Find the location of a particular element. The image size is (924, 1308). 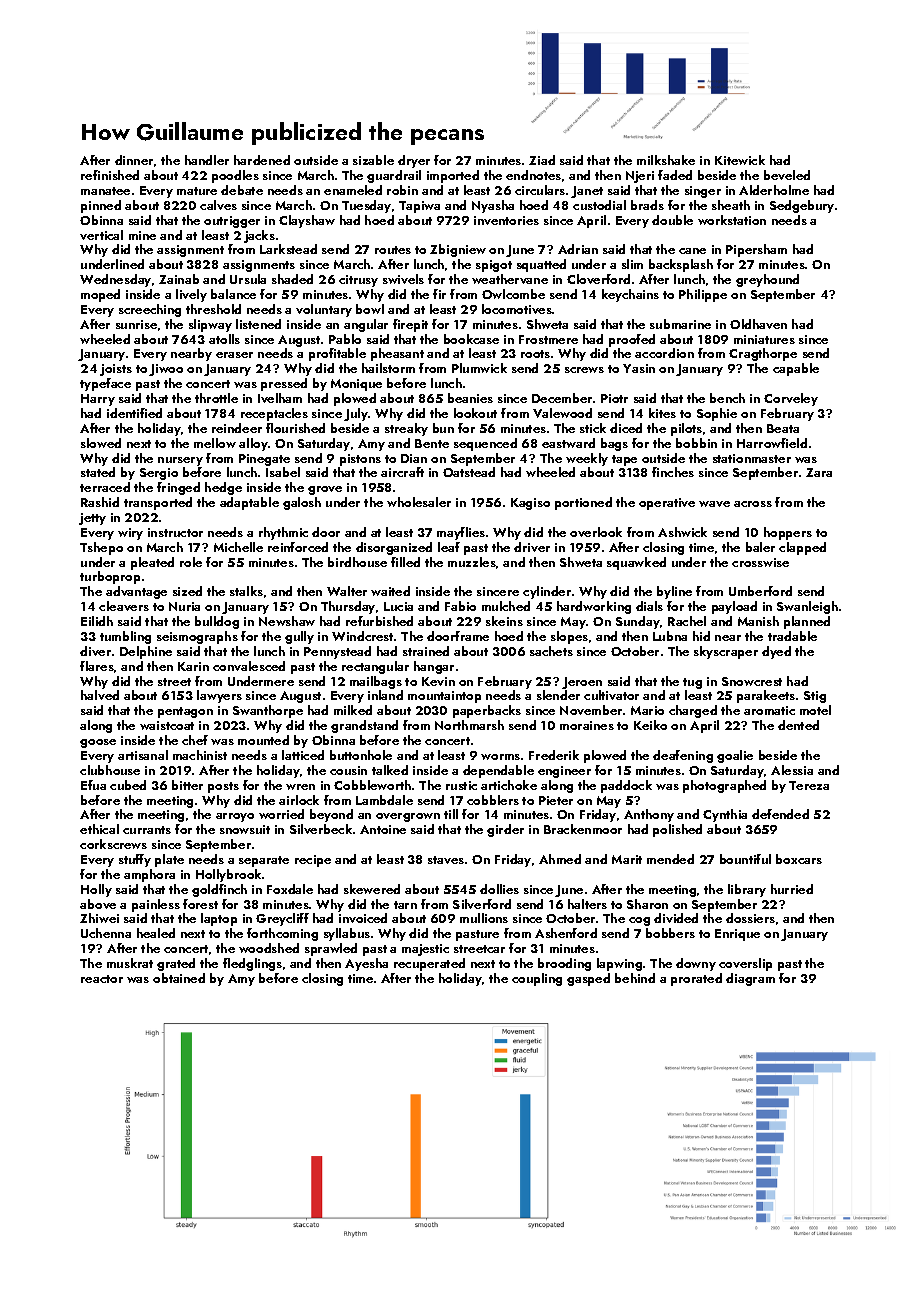

coupling is located at coordinates (537, 979).
